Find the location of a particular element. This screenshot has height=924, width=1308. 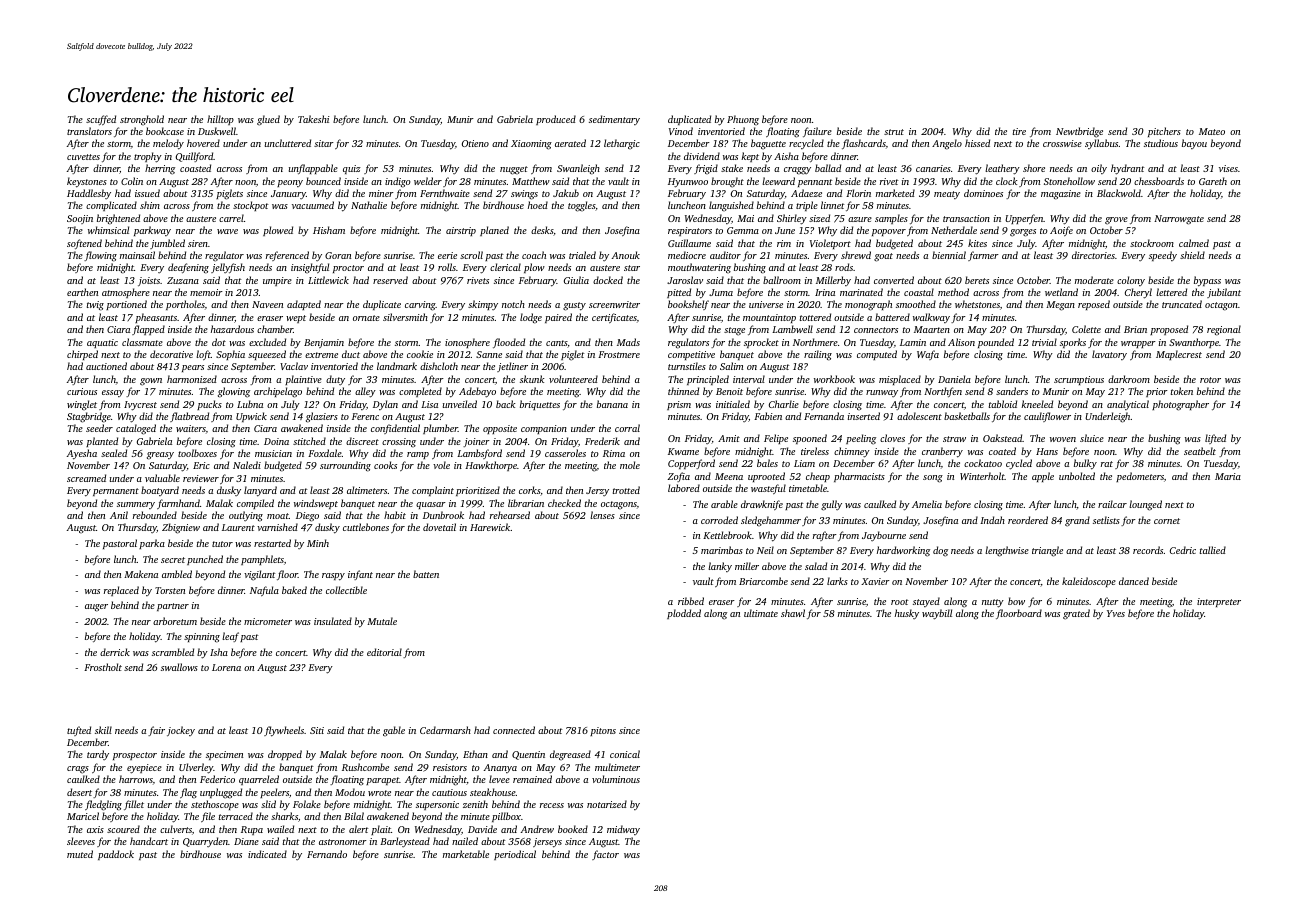

Amelia is located at coordinates (927, 504).
